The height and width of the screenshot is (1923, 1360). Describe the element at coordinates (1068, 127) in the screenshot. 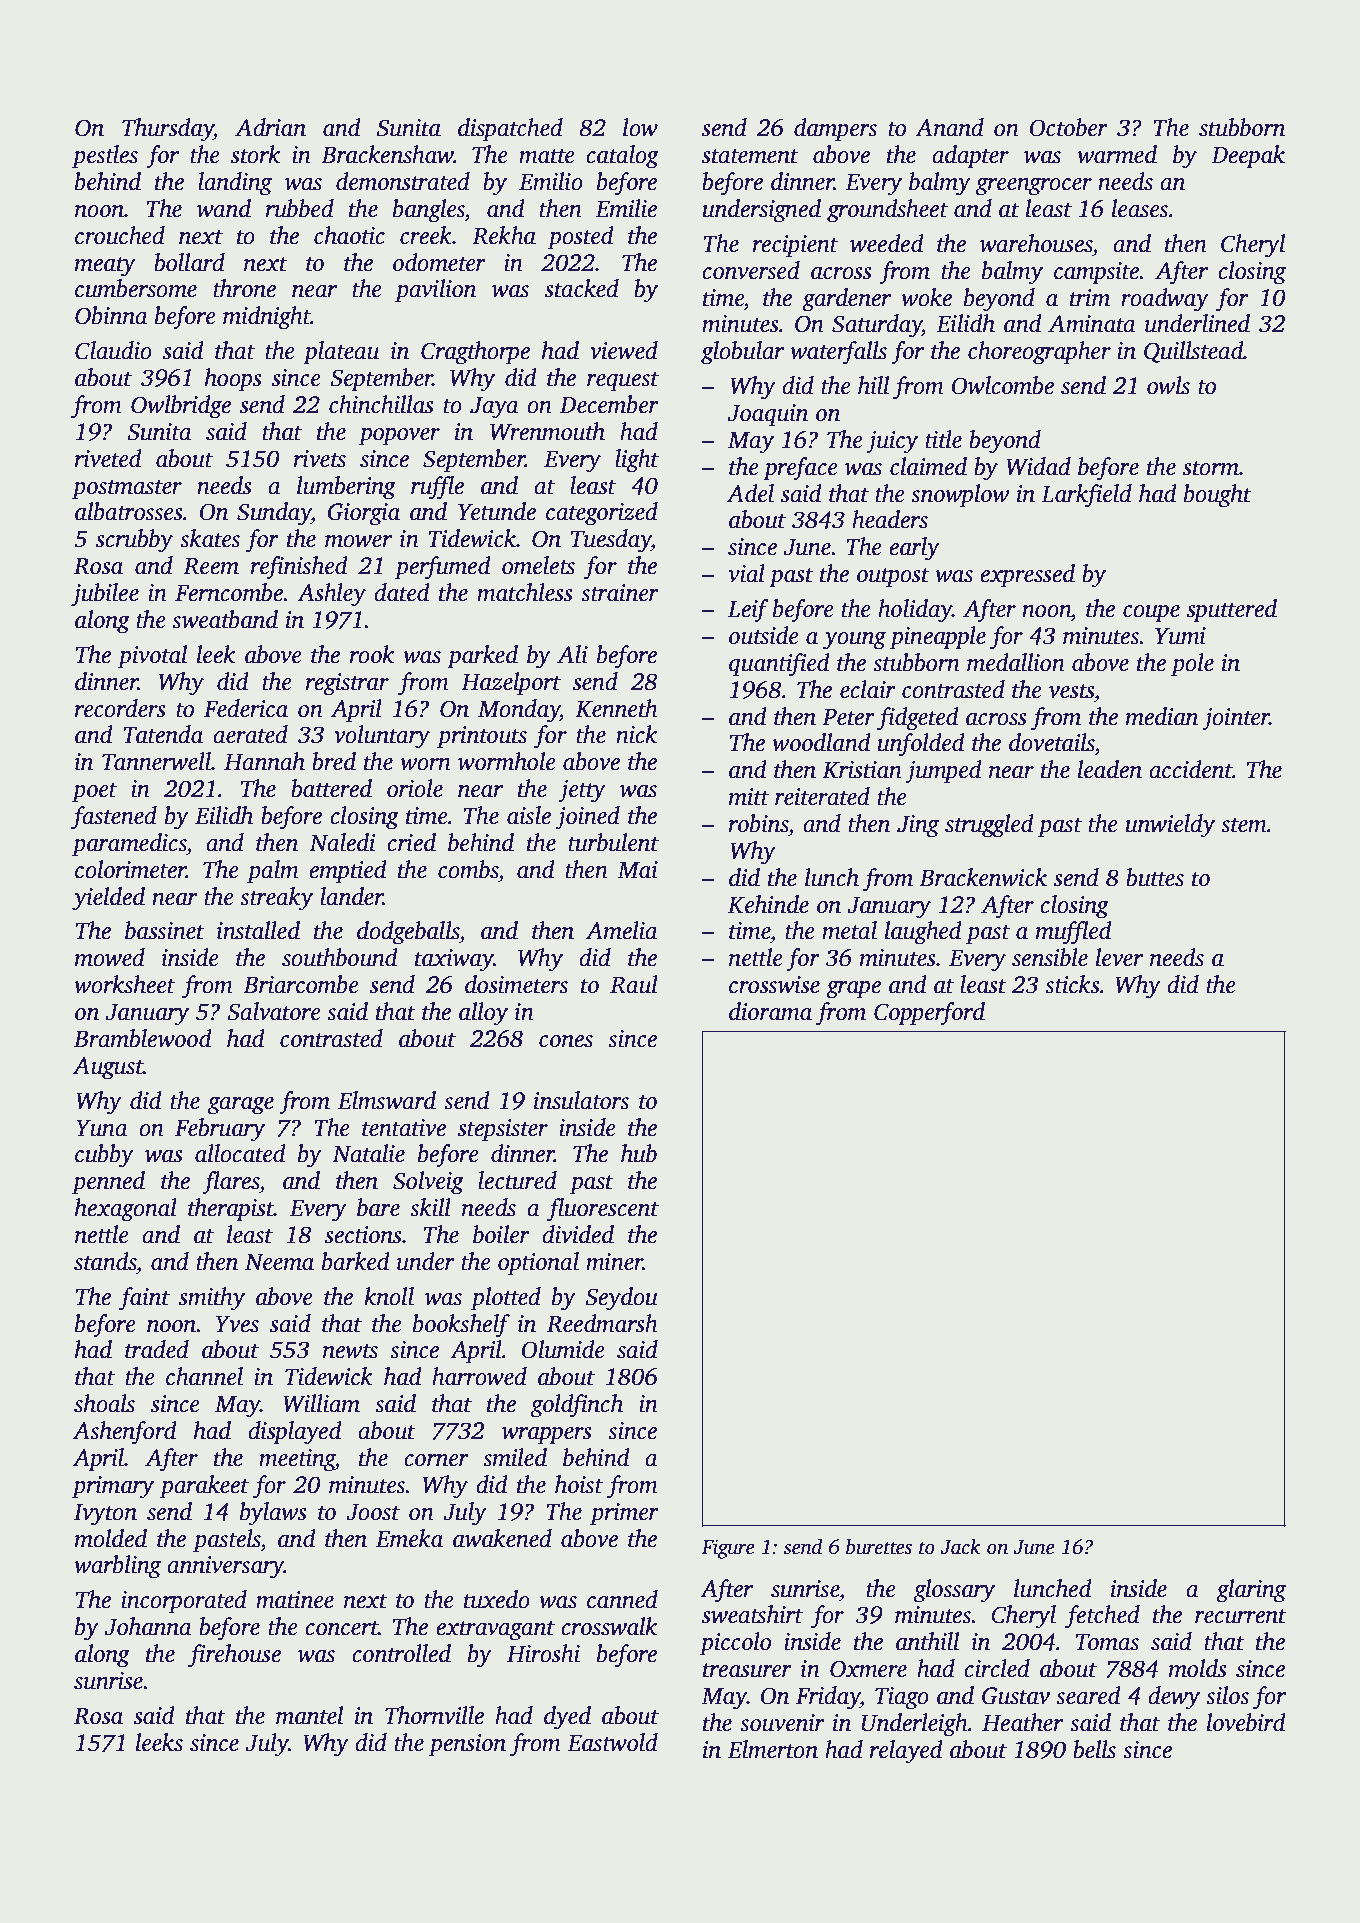

I see `October` at that location.
